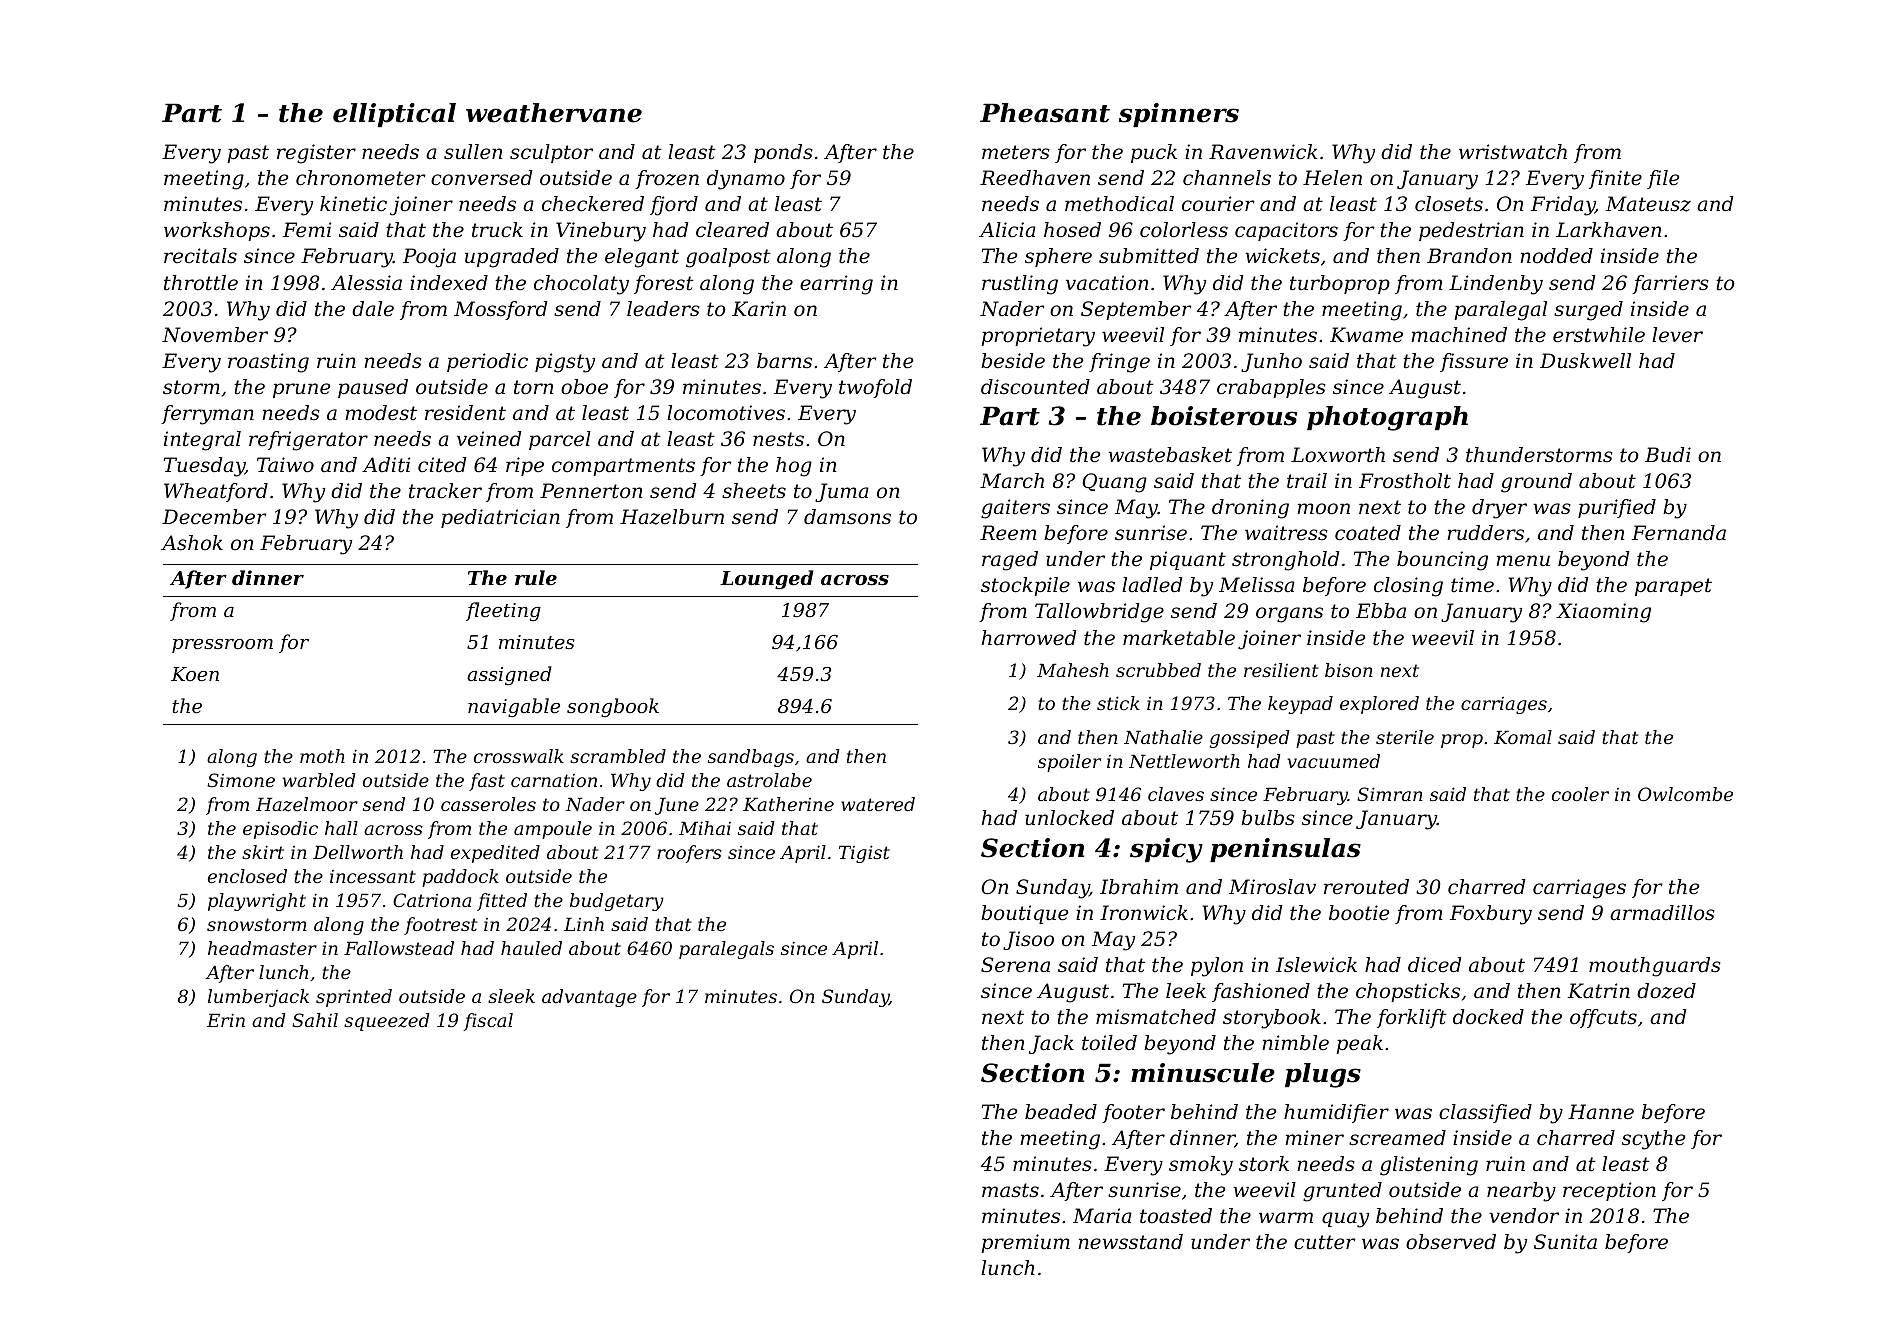 This screenshot has height=1343, width=1899. Describe the element at coordinates (200, 256) in the screenshot. I see `recitals` at that location.
